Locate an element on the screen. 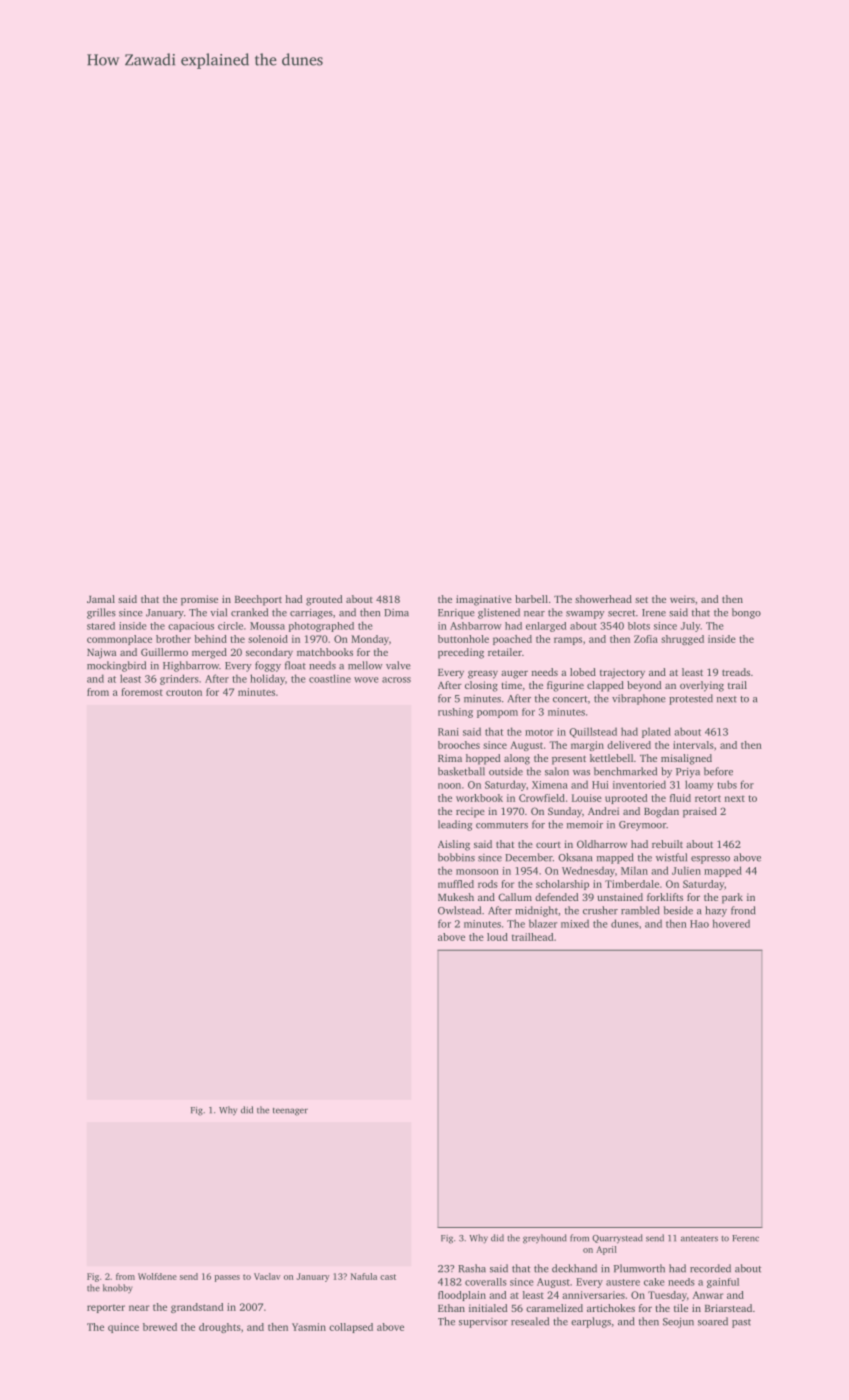  rambled is located at coordinates (640, 910).
